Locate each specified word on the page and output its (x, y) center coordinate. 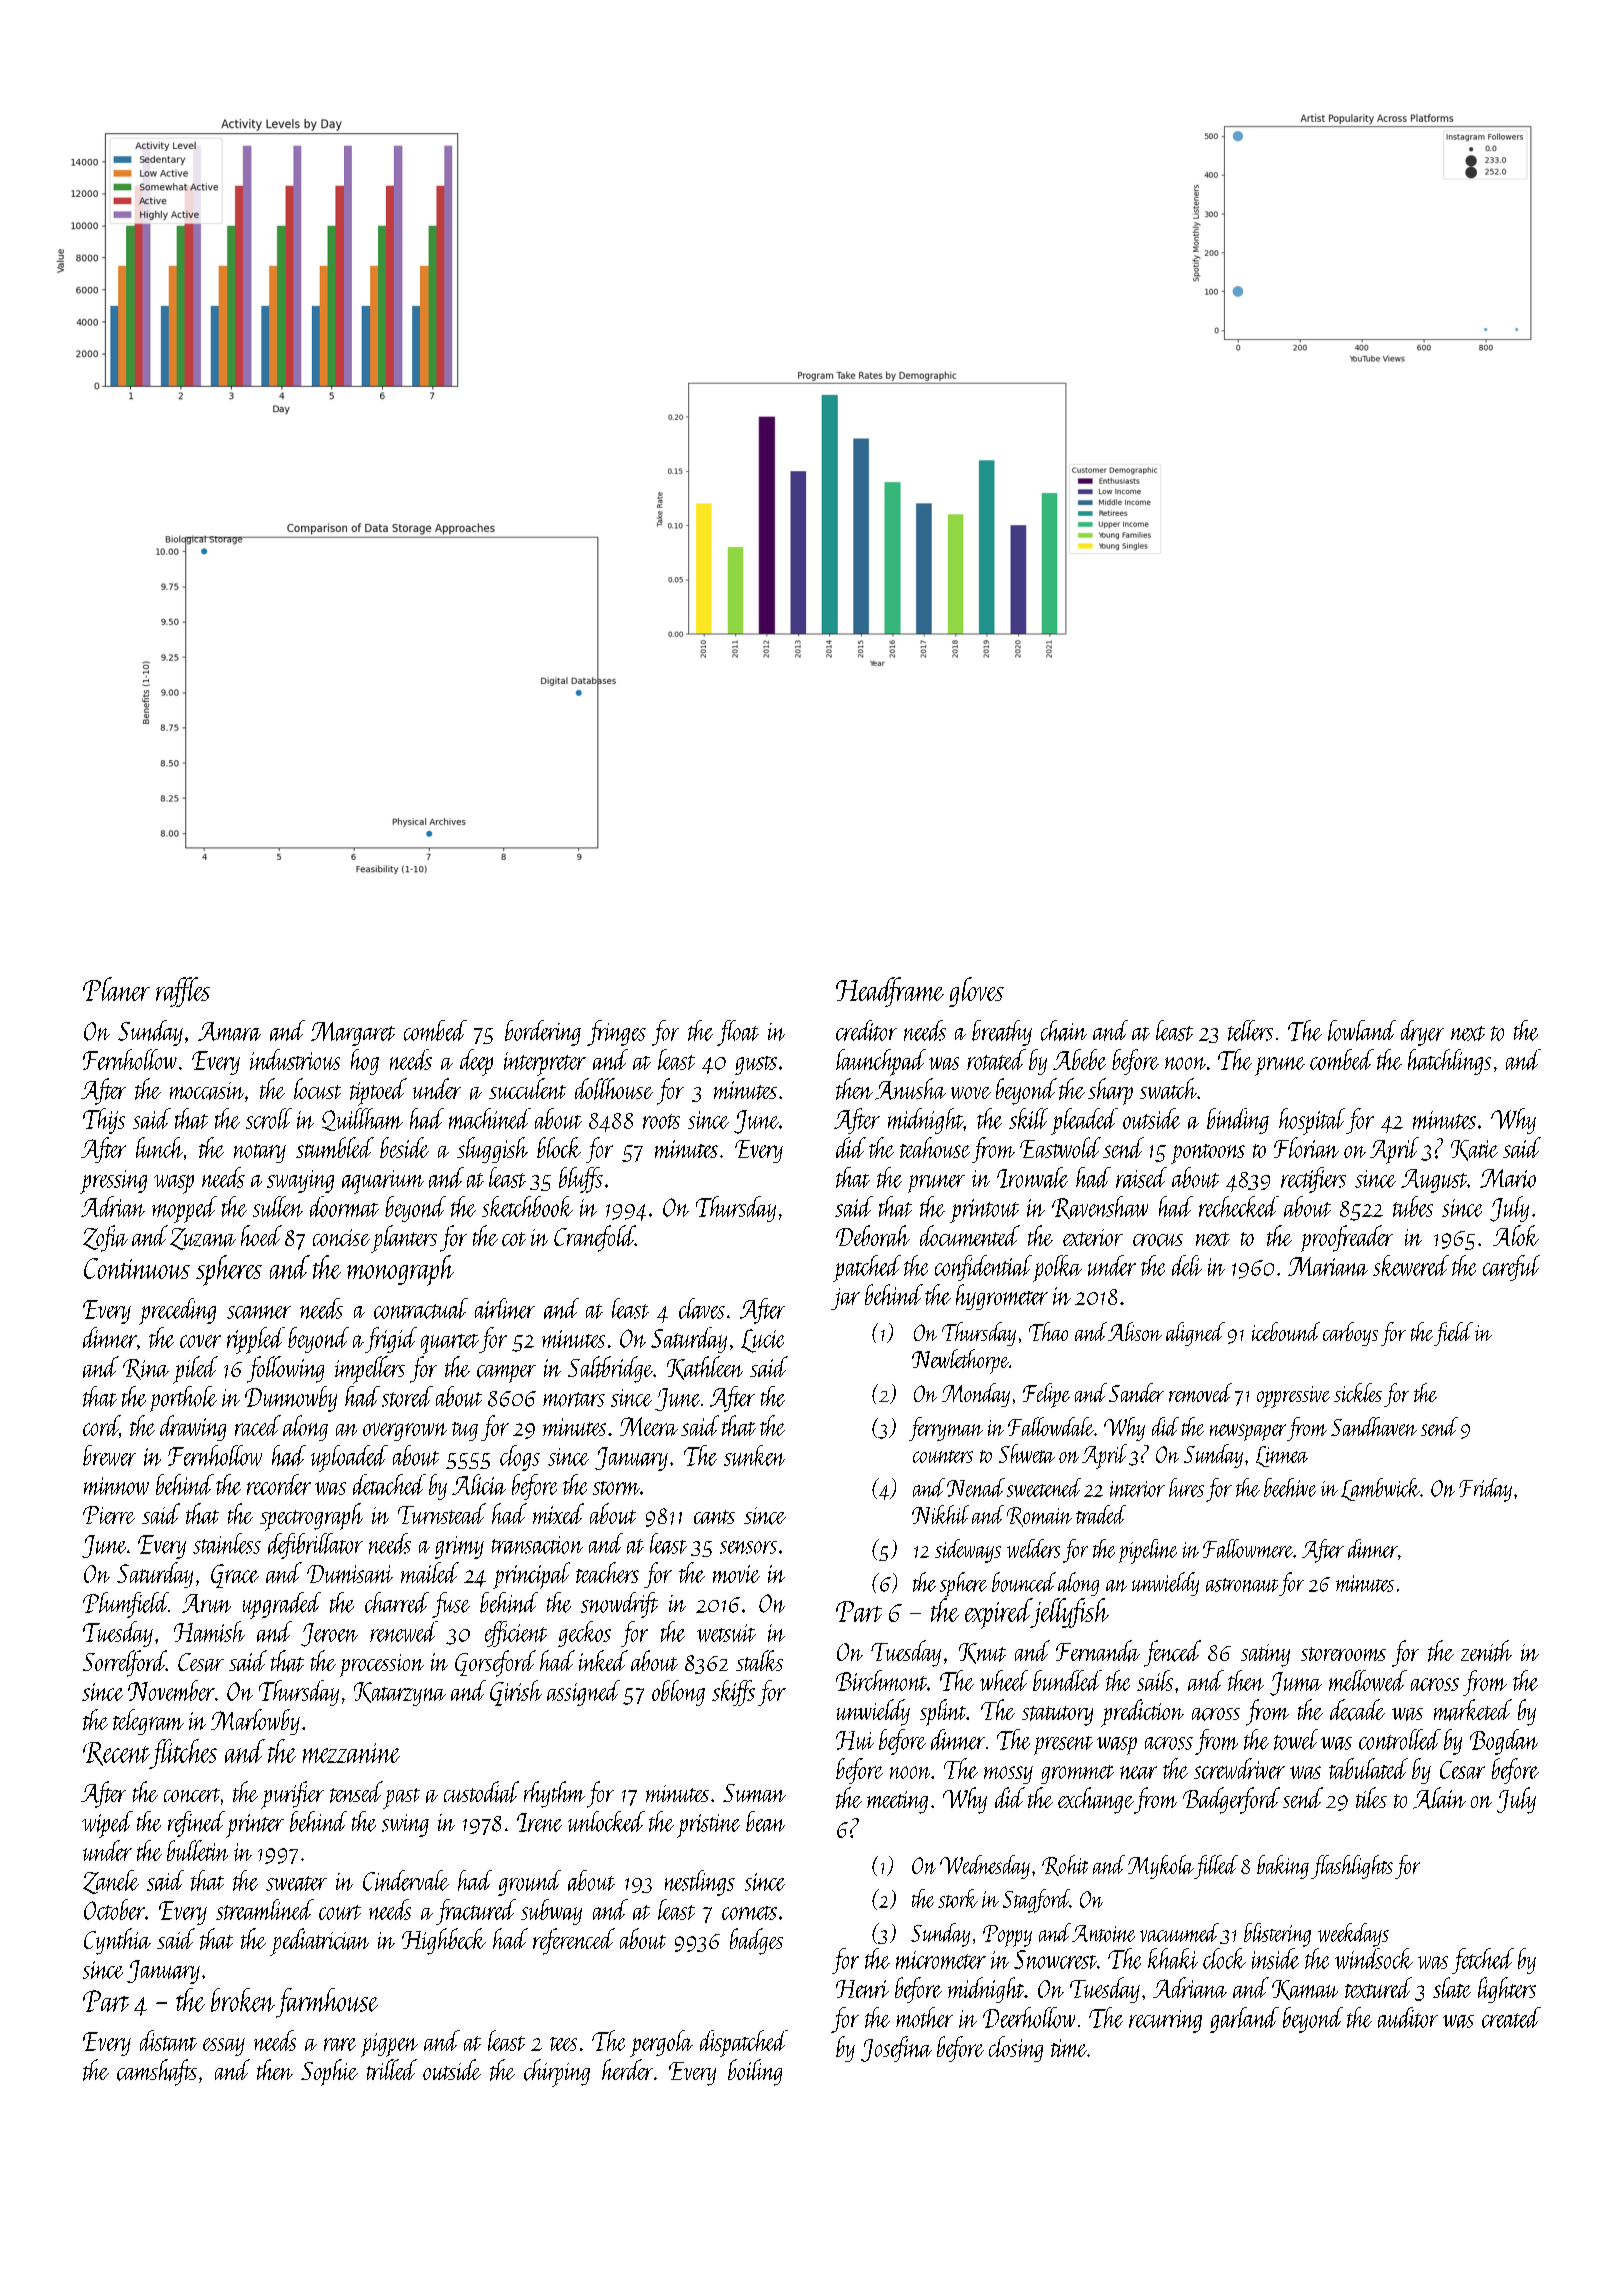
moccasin (207, 1091)
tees (563, 2044)
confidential (983, 1268)
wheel (1004, 1680)
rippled (256, 1340)
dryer (1422, 1033)
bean (765, 1821)
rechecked (1239, 1206)
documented (970, 1235)
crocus (1158, 1240)
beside (404, 1147)
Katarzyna (400, 1694)
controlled (1400, 1739)
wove (971, 1093)
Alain (1439, 1798)
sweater (296, 1883)
